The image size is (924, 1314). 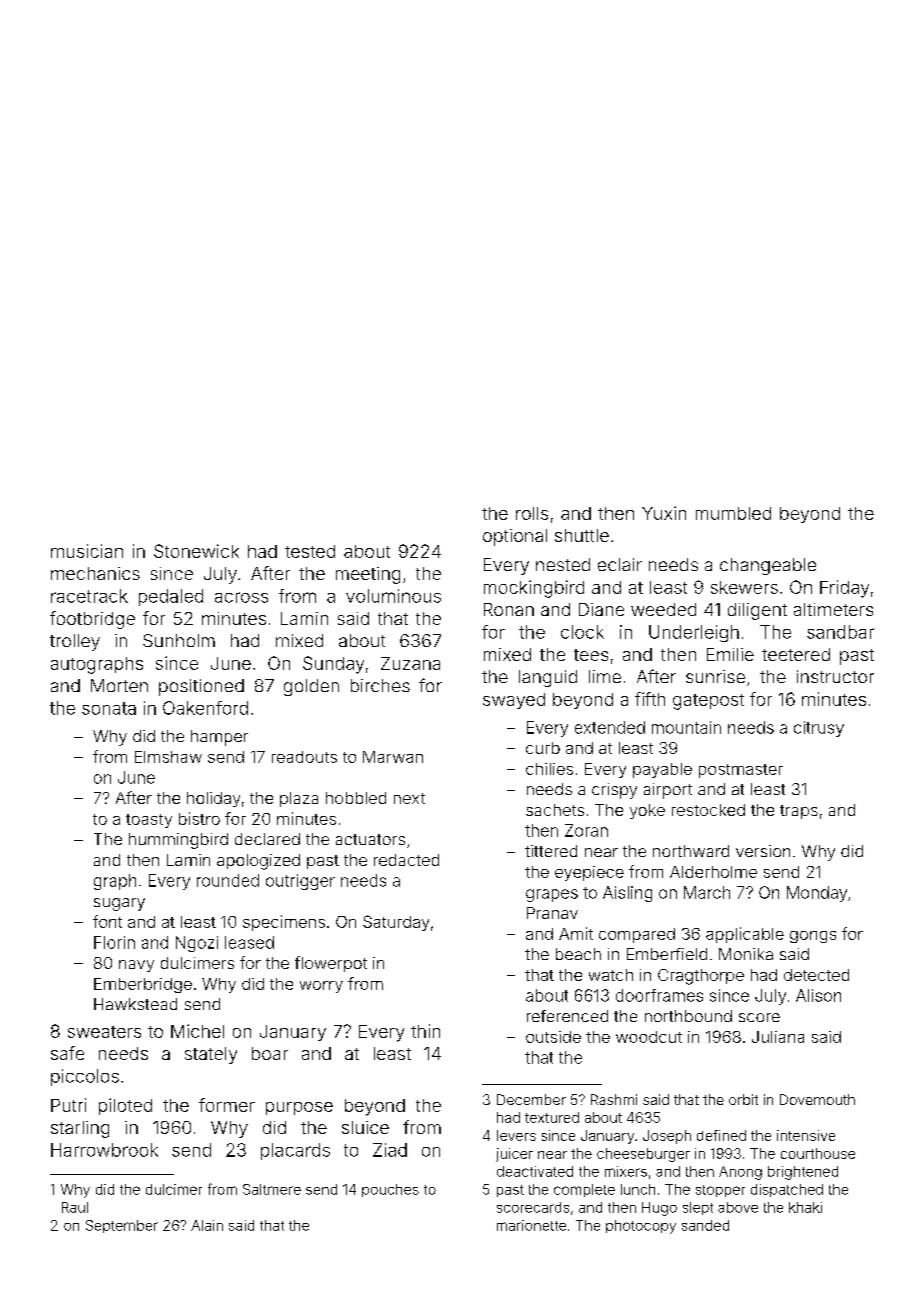 What do you see at coordinates (567, 1016) in the image?
I see `referenced` at bounding box center [567, 1016].
